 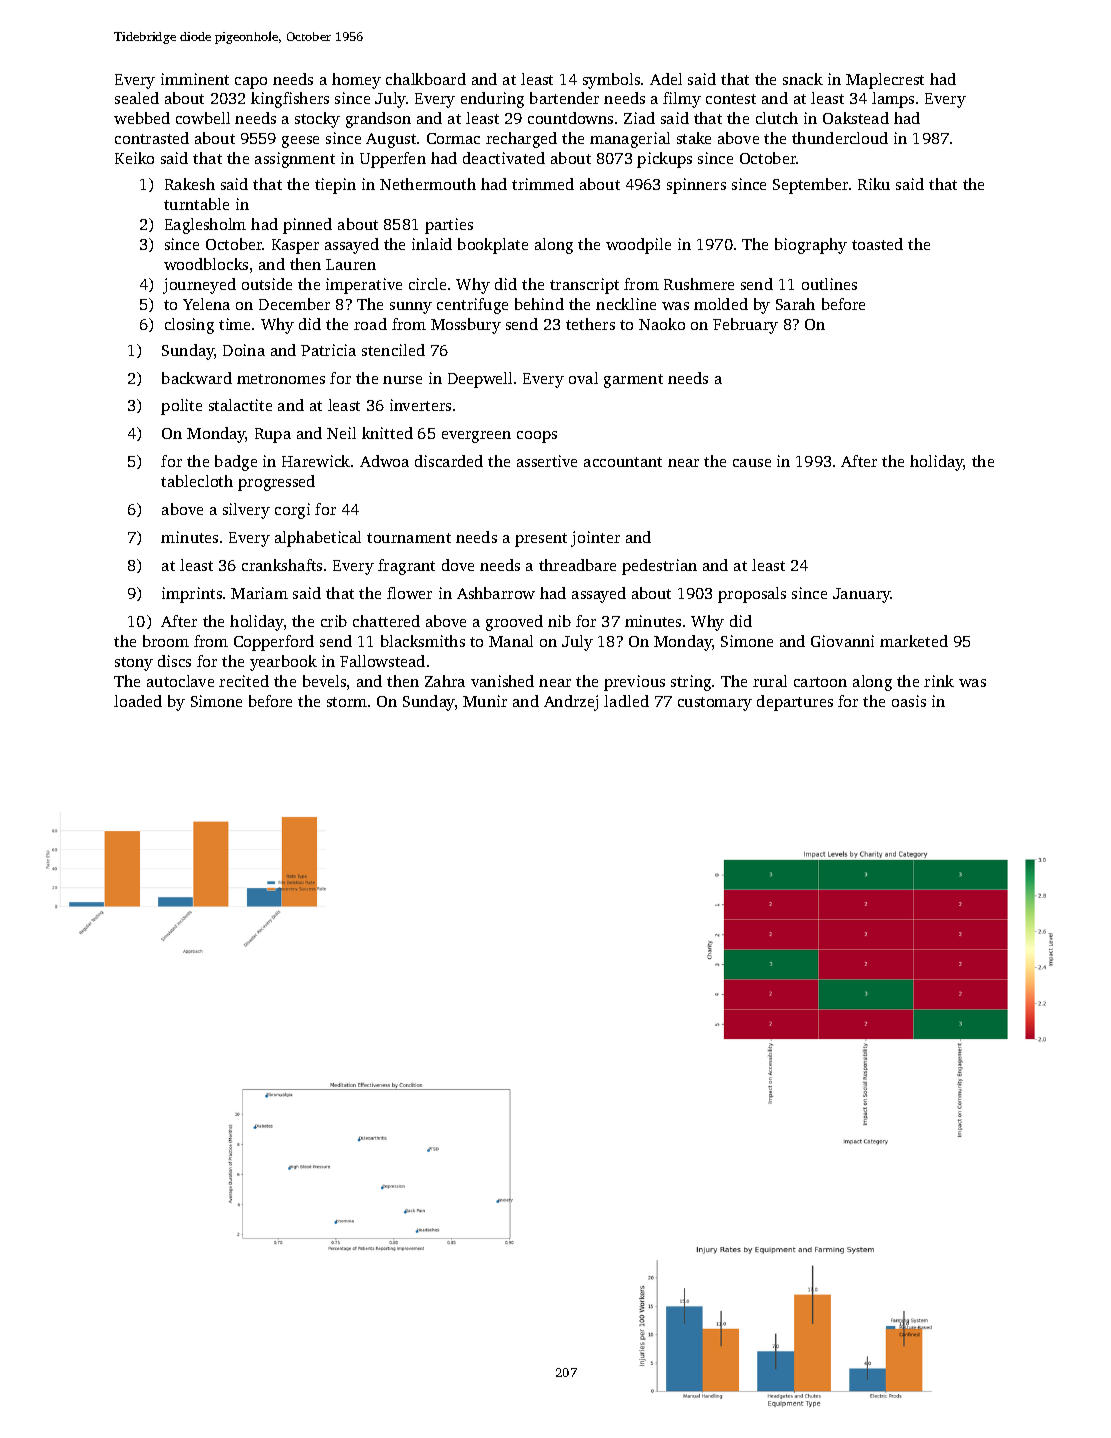 I want to click on garment, so click(x=633, y=381).
